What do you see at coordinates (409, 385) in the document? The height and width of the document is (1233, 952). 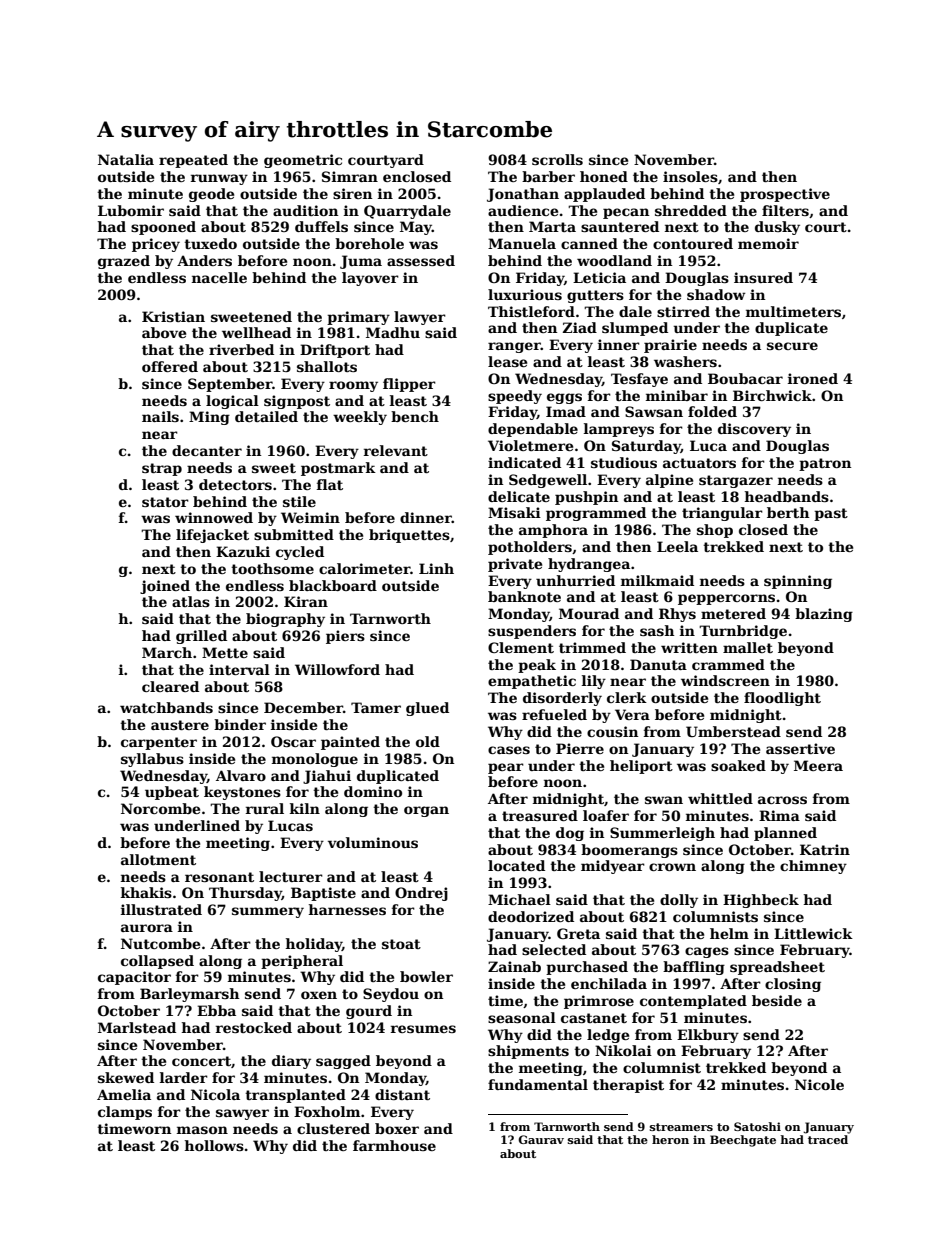 I see `flipper` at bounding box center [409, 385].
